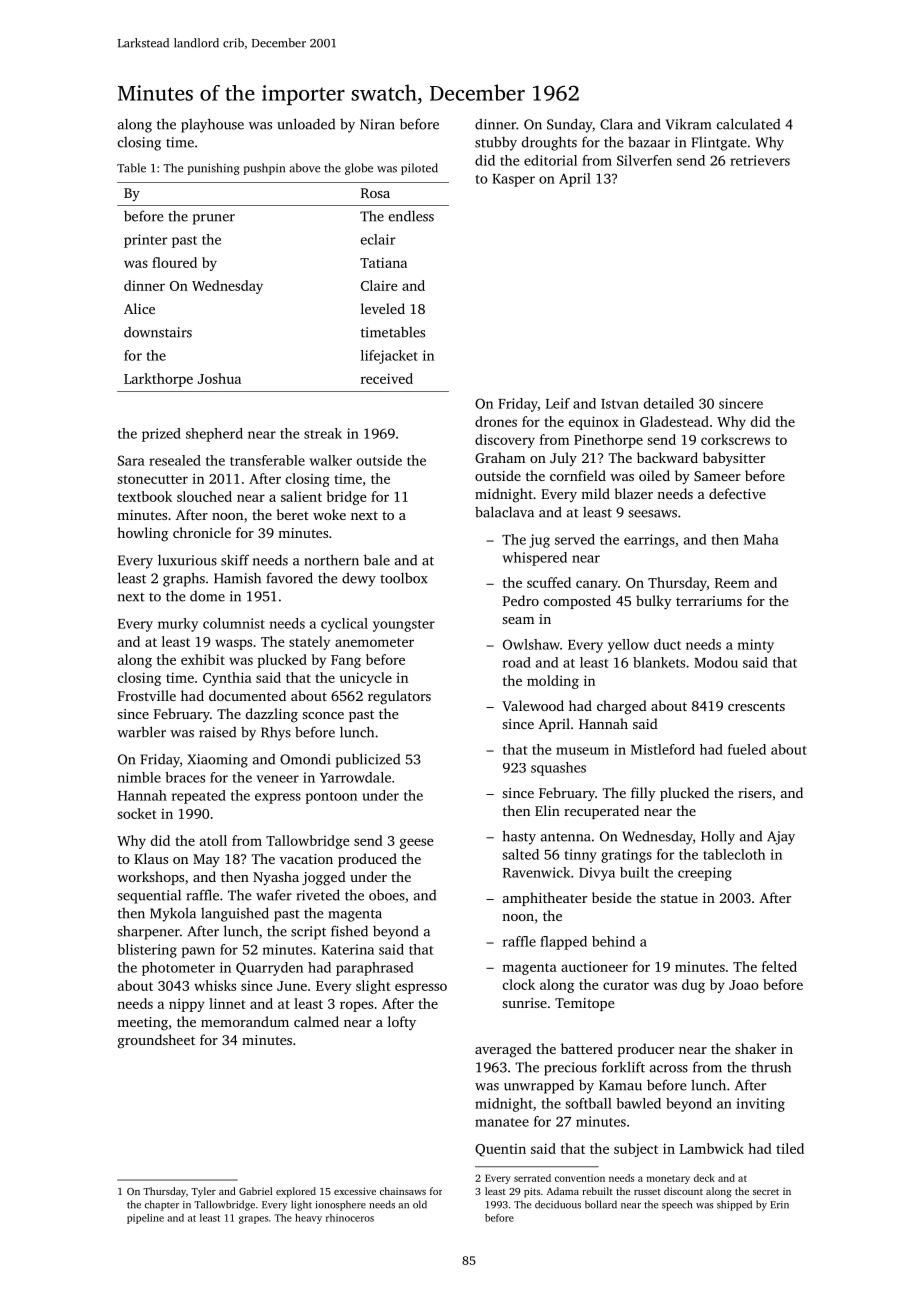 Image resolution: width=924 pixels, height=1308 pixels. Describe the element at coordinates (404, 578) in the screenshot. I see `toolbox` at that location.
